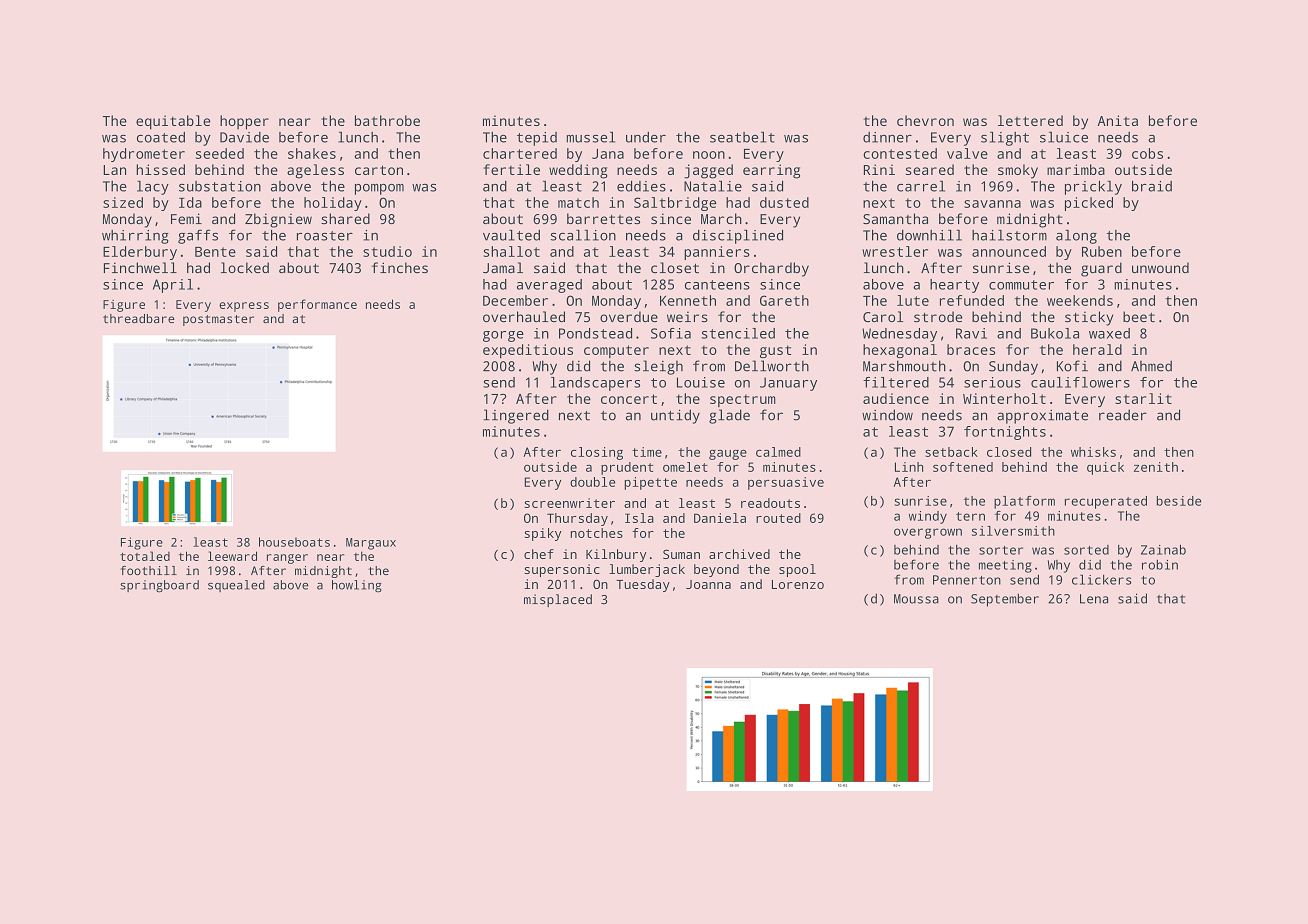  I want to click on Joanna, so click(708, 584).
